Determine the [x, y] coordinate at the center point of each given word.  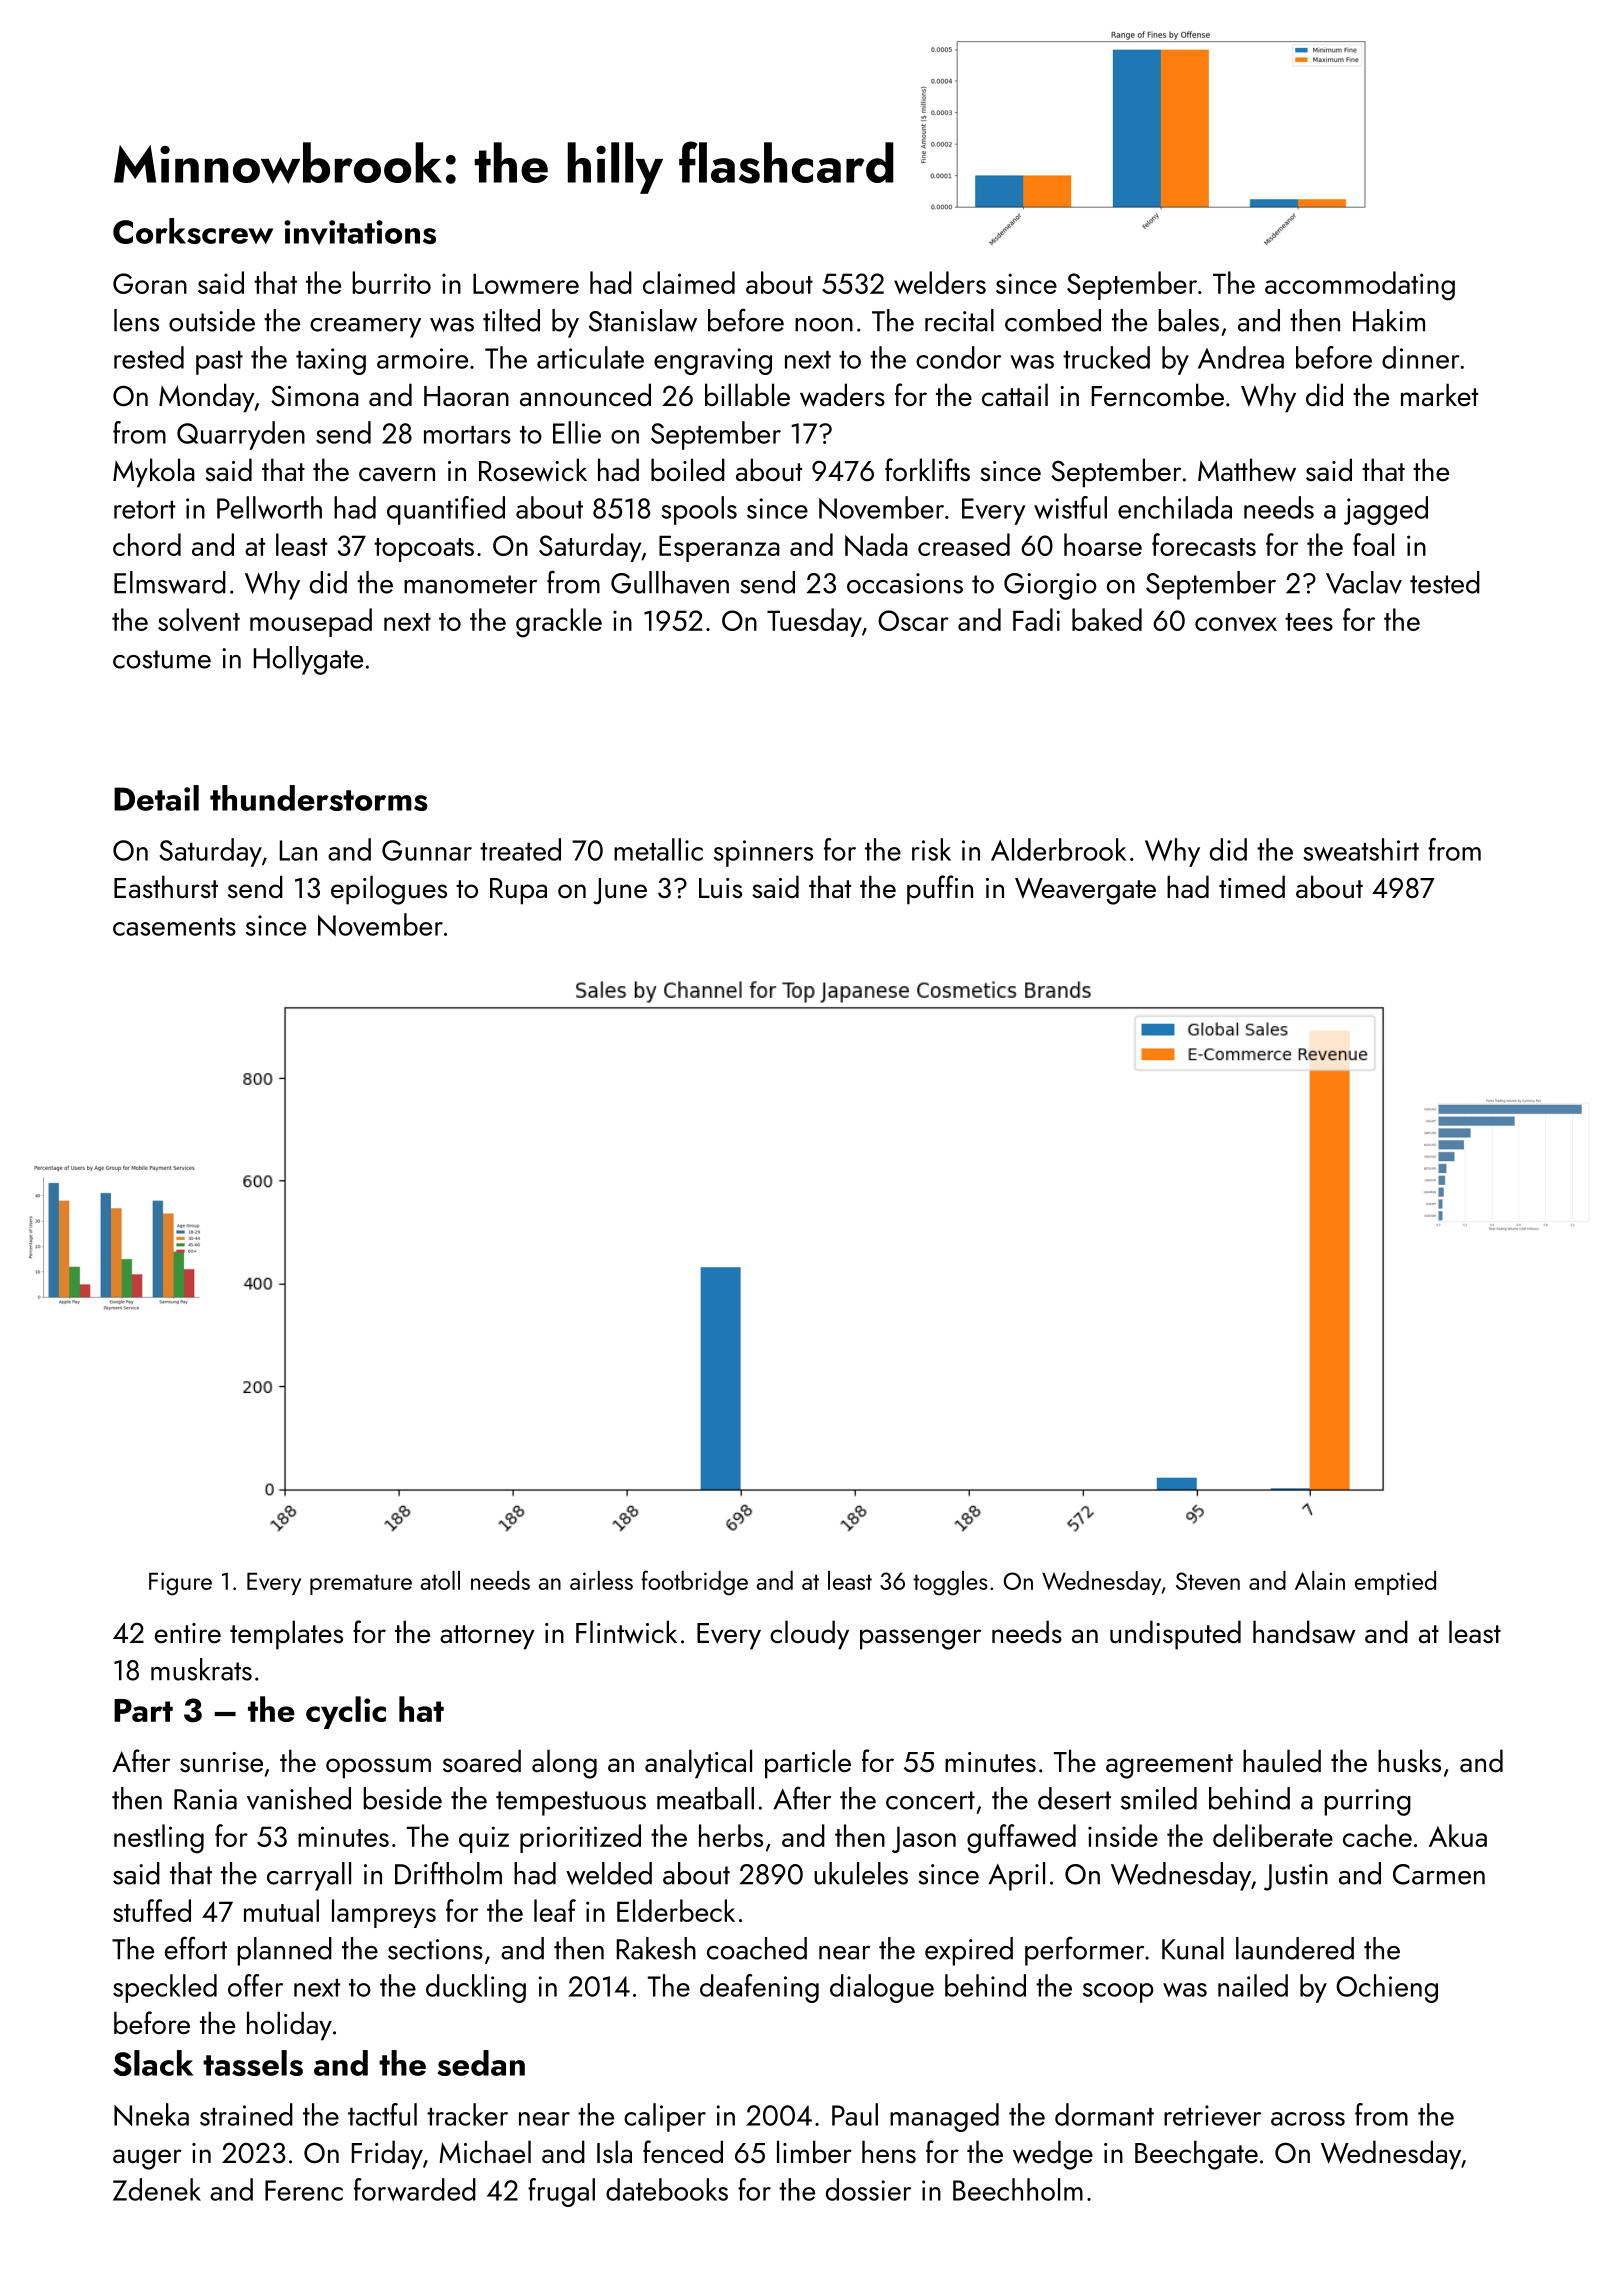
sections [435, 1949]
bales [1188, 320]
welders [940, 282]
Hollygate [308, 660]
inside [1123, 1835]
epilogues [389, 890]
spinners [763, 853]
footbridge [694, 1583]
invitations [360, 232]
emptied [1395, 1583]
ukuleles [861, 1873]
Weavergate [1085, 891]
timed [1252, 886]
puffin [940, 890]
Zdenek [157, 2189]
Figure [180, 1584]
